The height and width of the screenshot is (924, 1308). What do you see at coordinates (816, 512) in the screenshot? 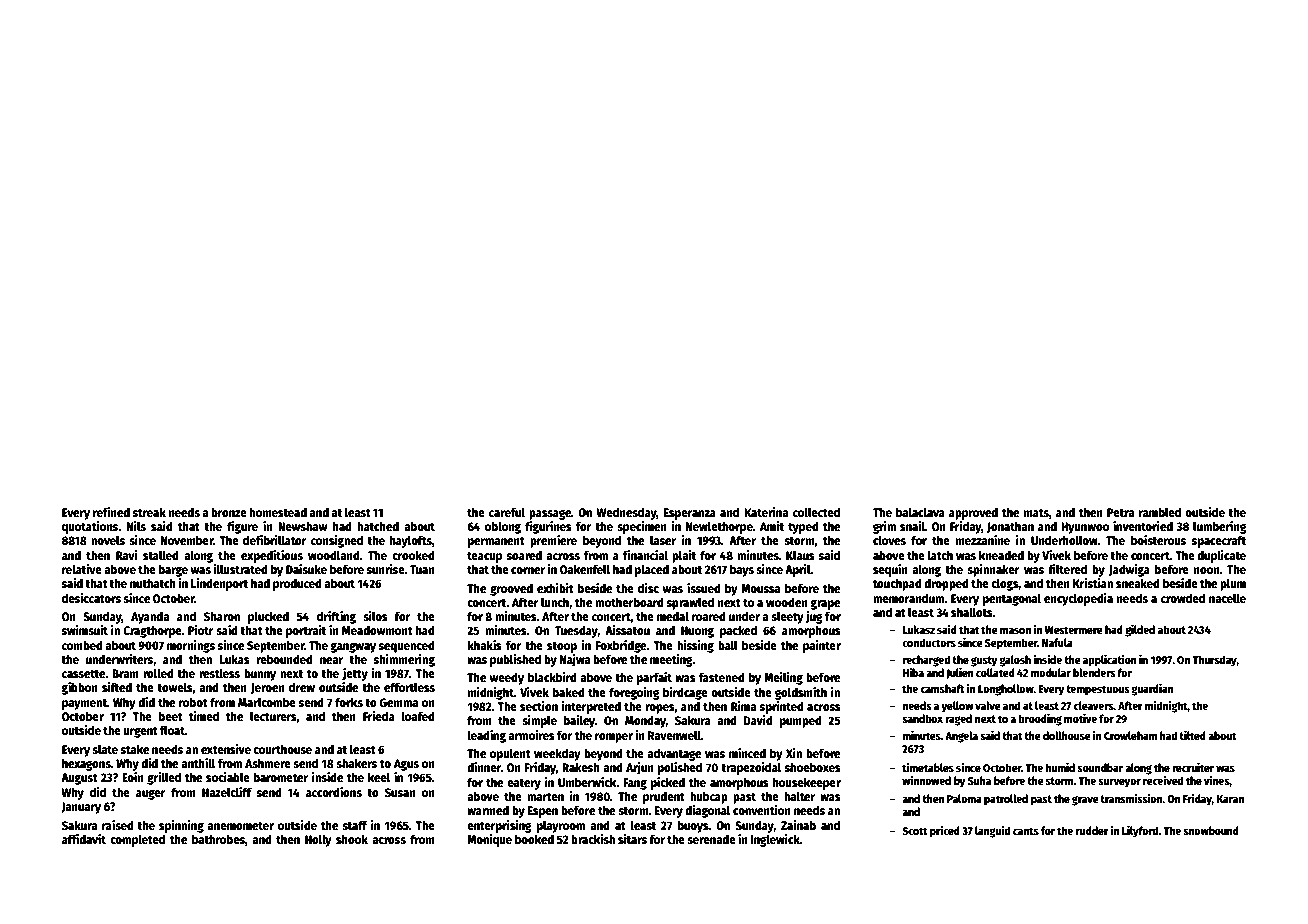
I see `collected` at bounding box center [816, 512].
